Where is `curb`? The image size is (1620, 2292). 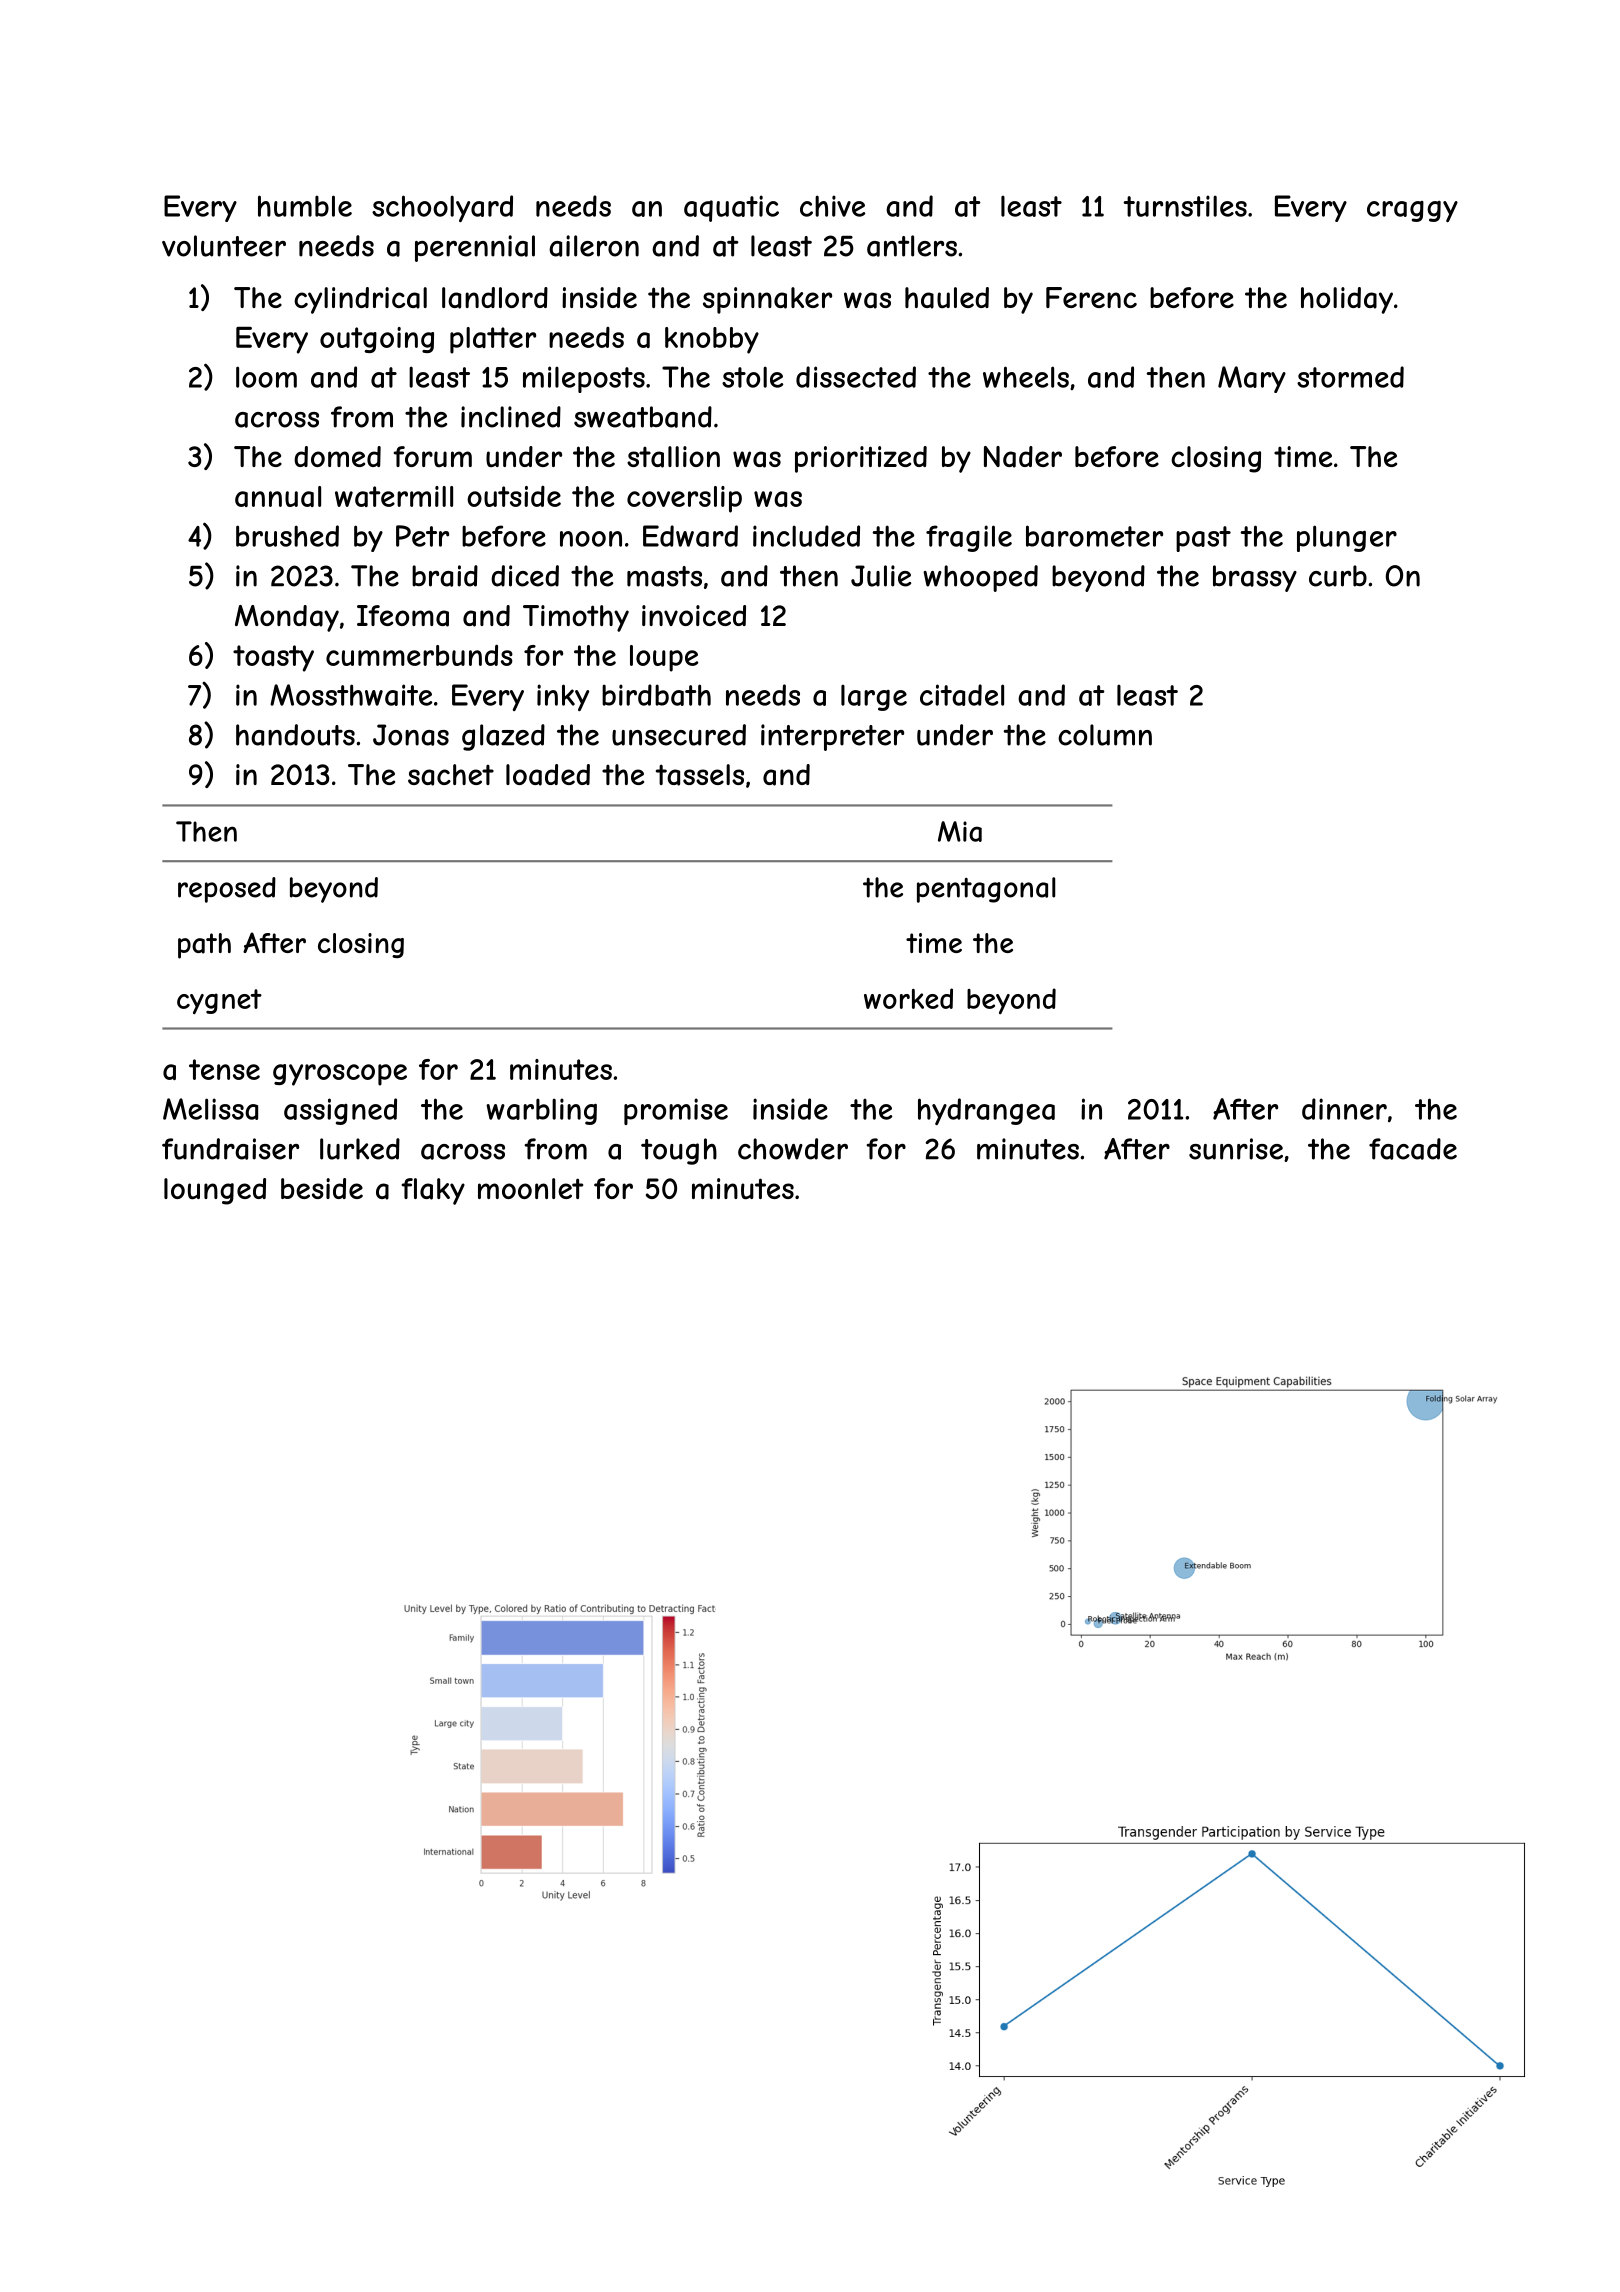
curb is located at coordinates (1338, 576).
